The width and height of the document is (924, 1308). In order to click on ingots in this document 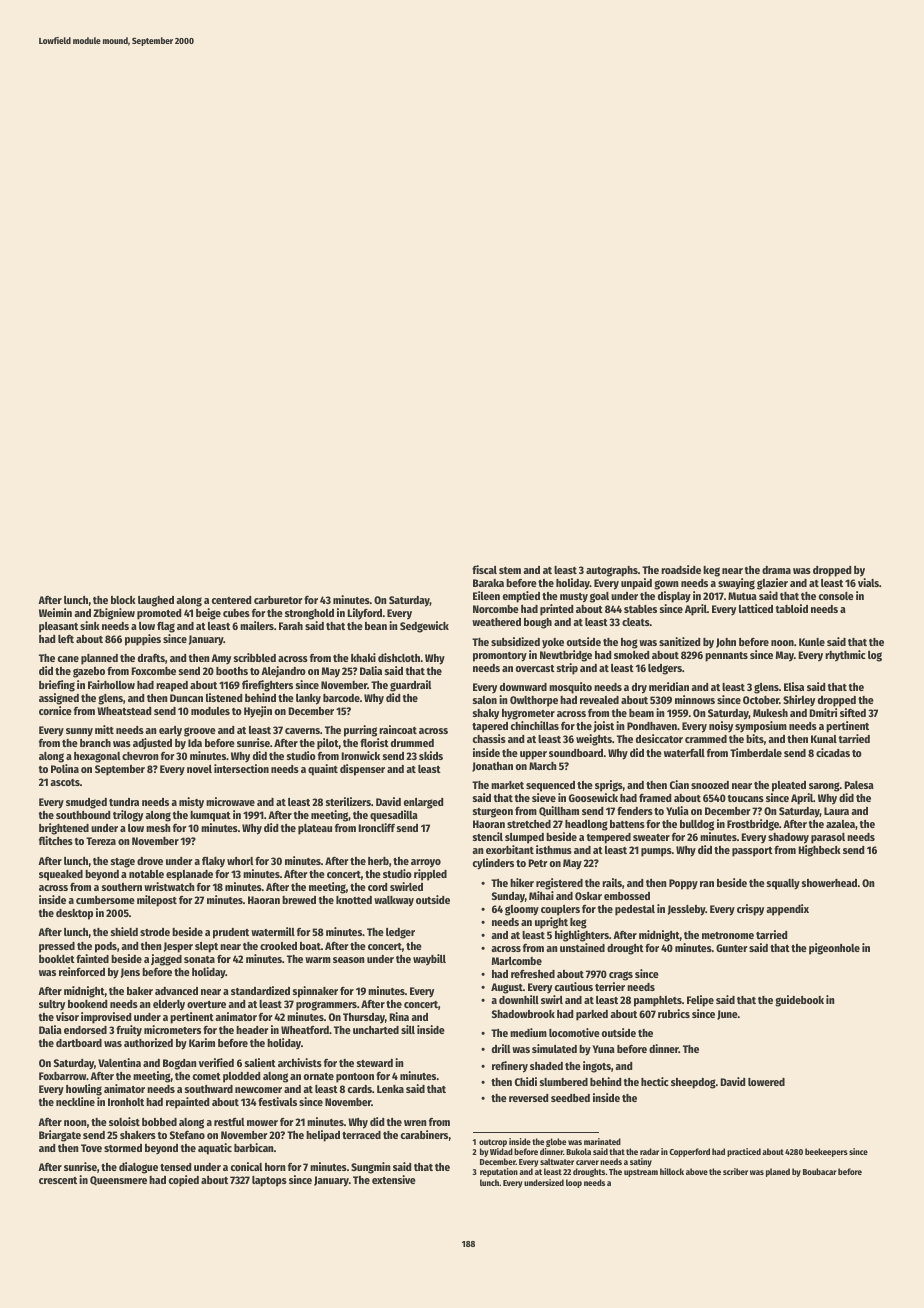, I will do `click(597, 1067)`.
